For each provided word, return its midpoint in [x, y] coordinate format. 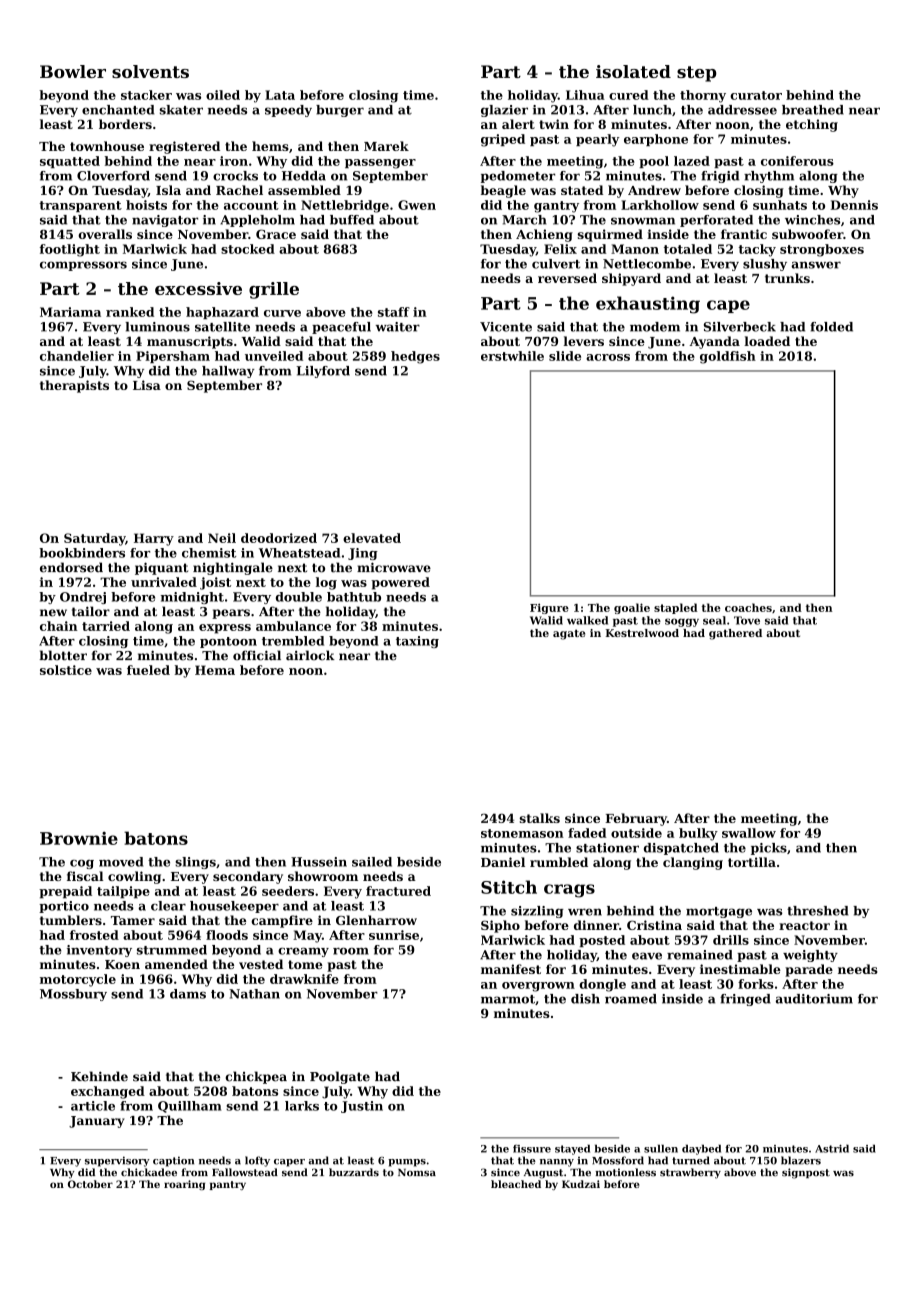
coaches [748, 607]
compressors [83, 266]
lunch [652, 110]
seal [714, 620]
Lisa [147, 385]
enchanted [118, 110]
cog [82, 864]
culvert [556, 264]
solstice [66, 670]
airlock [310, 655]
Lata [280, 95]
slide [565, 356]
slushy [765, 265]
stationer [607, 848]
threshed [817, 911]
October [90, 1184]
